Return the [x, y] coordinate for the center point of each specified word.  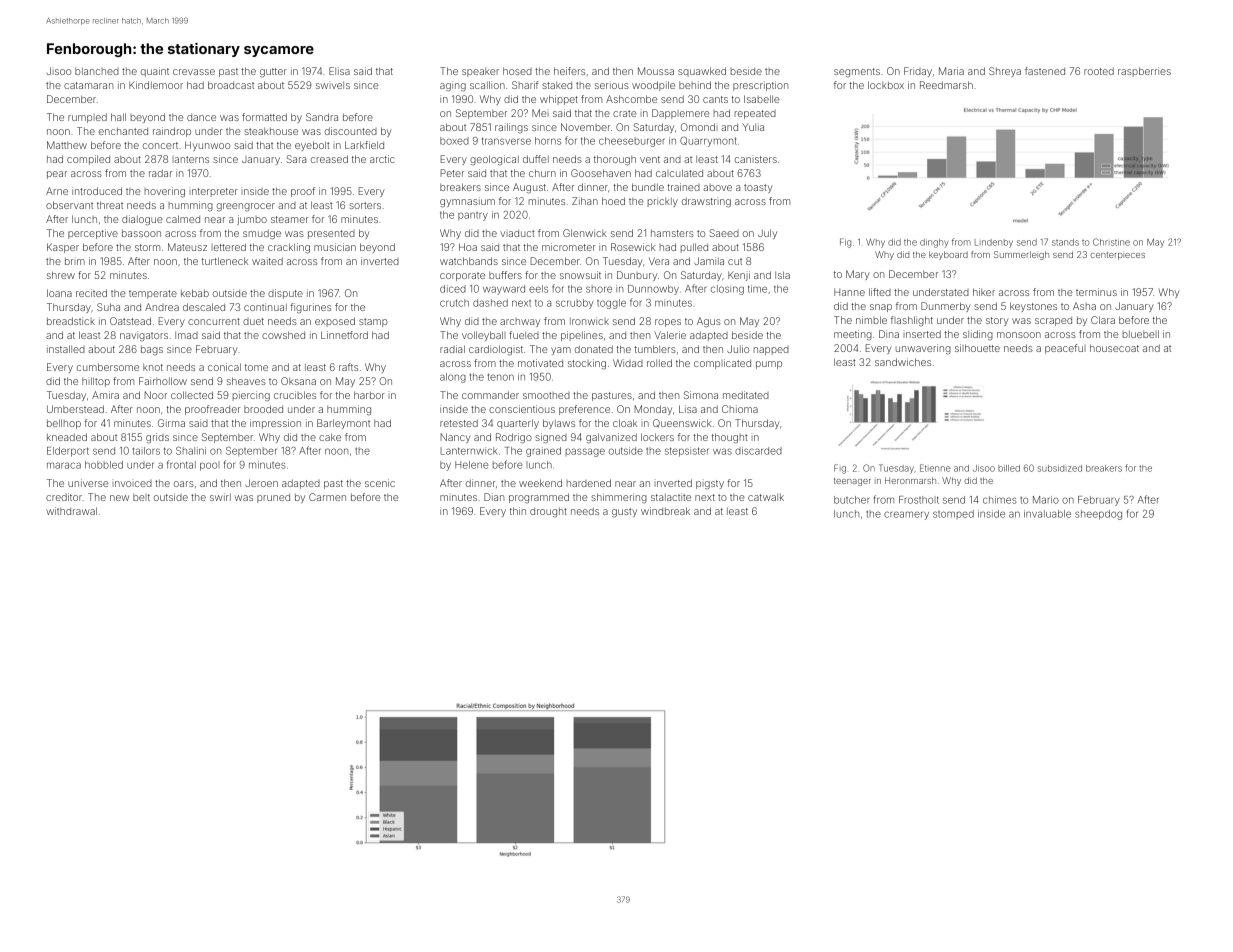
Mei [540, 113]
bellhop [64, 424]
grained [543, 452]
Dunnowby [653, 290]
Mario [1046, 500]
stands [1065, 242]
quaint [155, 72]
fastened [1045, 71]
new [119, 498]
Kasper [63, 248]
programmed [539, 498]
